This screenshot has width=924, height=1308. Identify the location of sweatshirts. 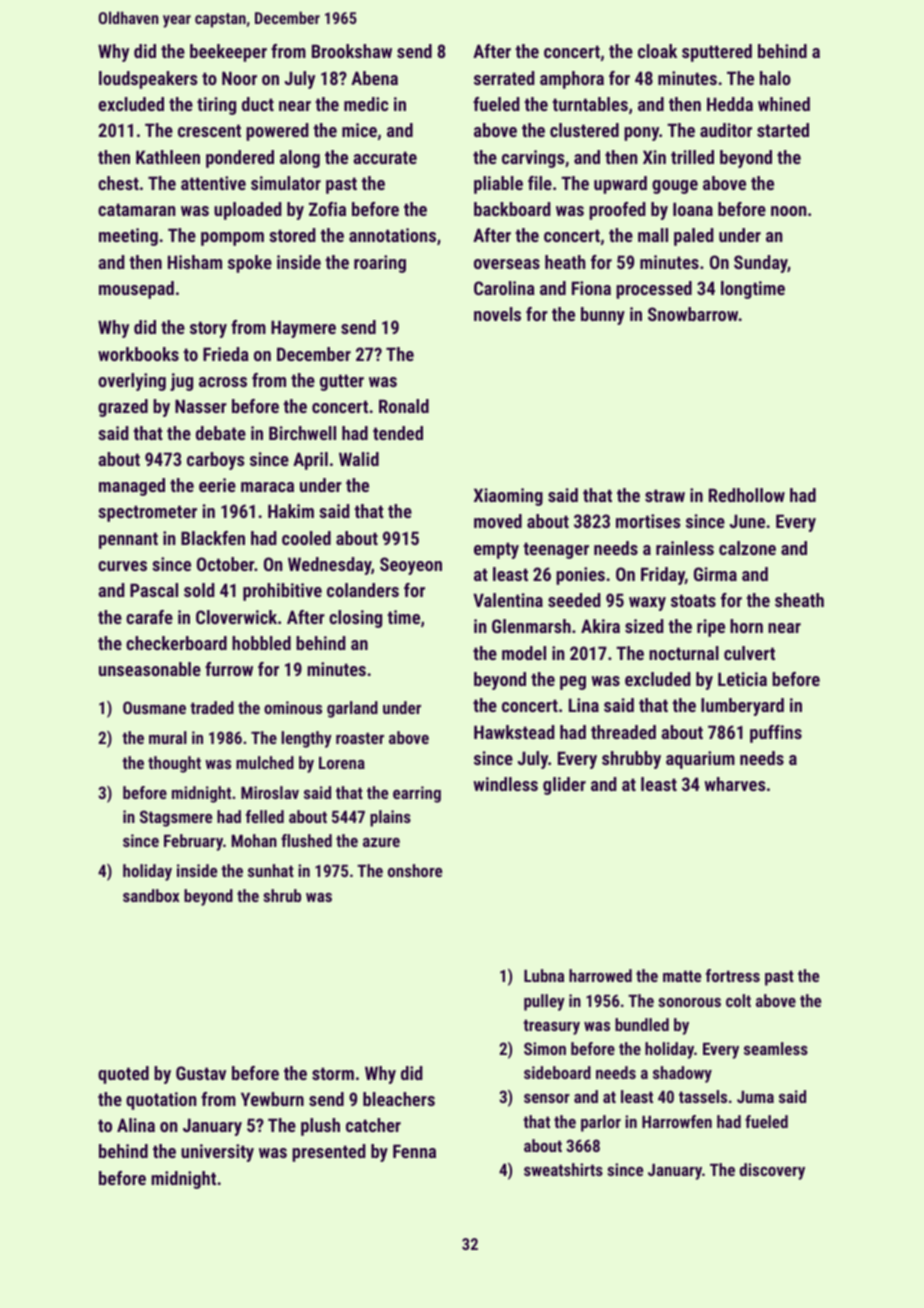
(563, 1169).
